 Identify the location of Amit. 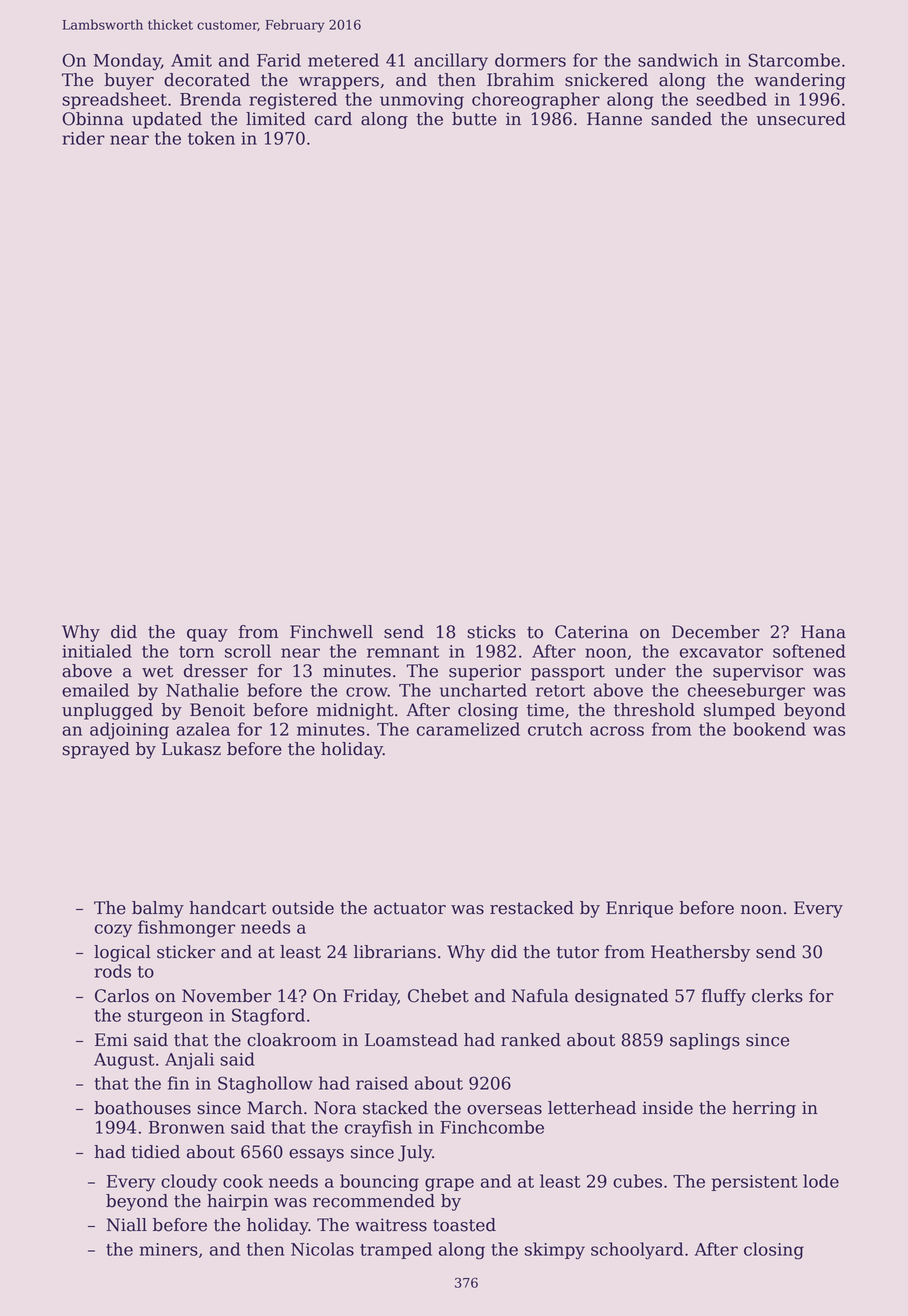
(191, 60).
